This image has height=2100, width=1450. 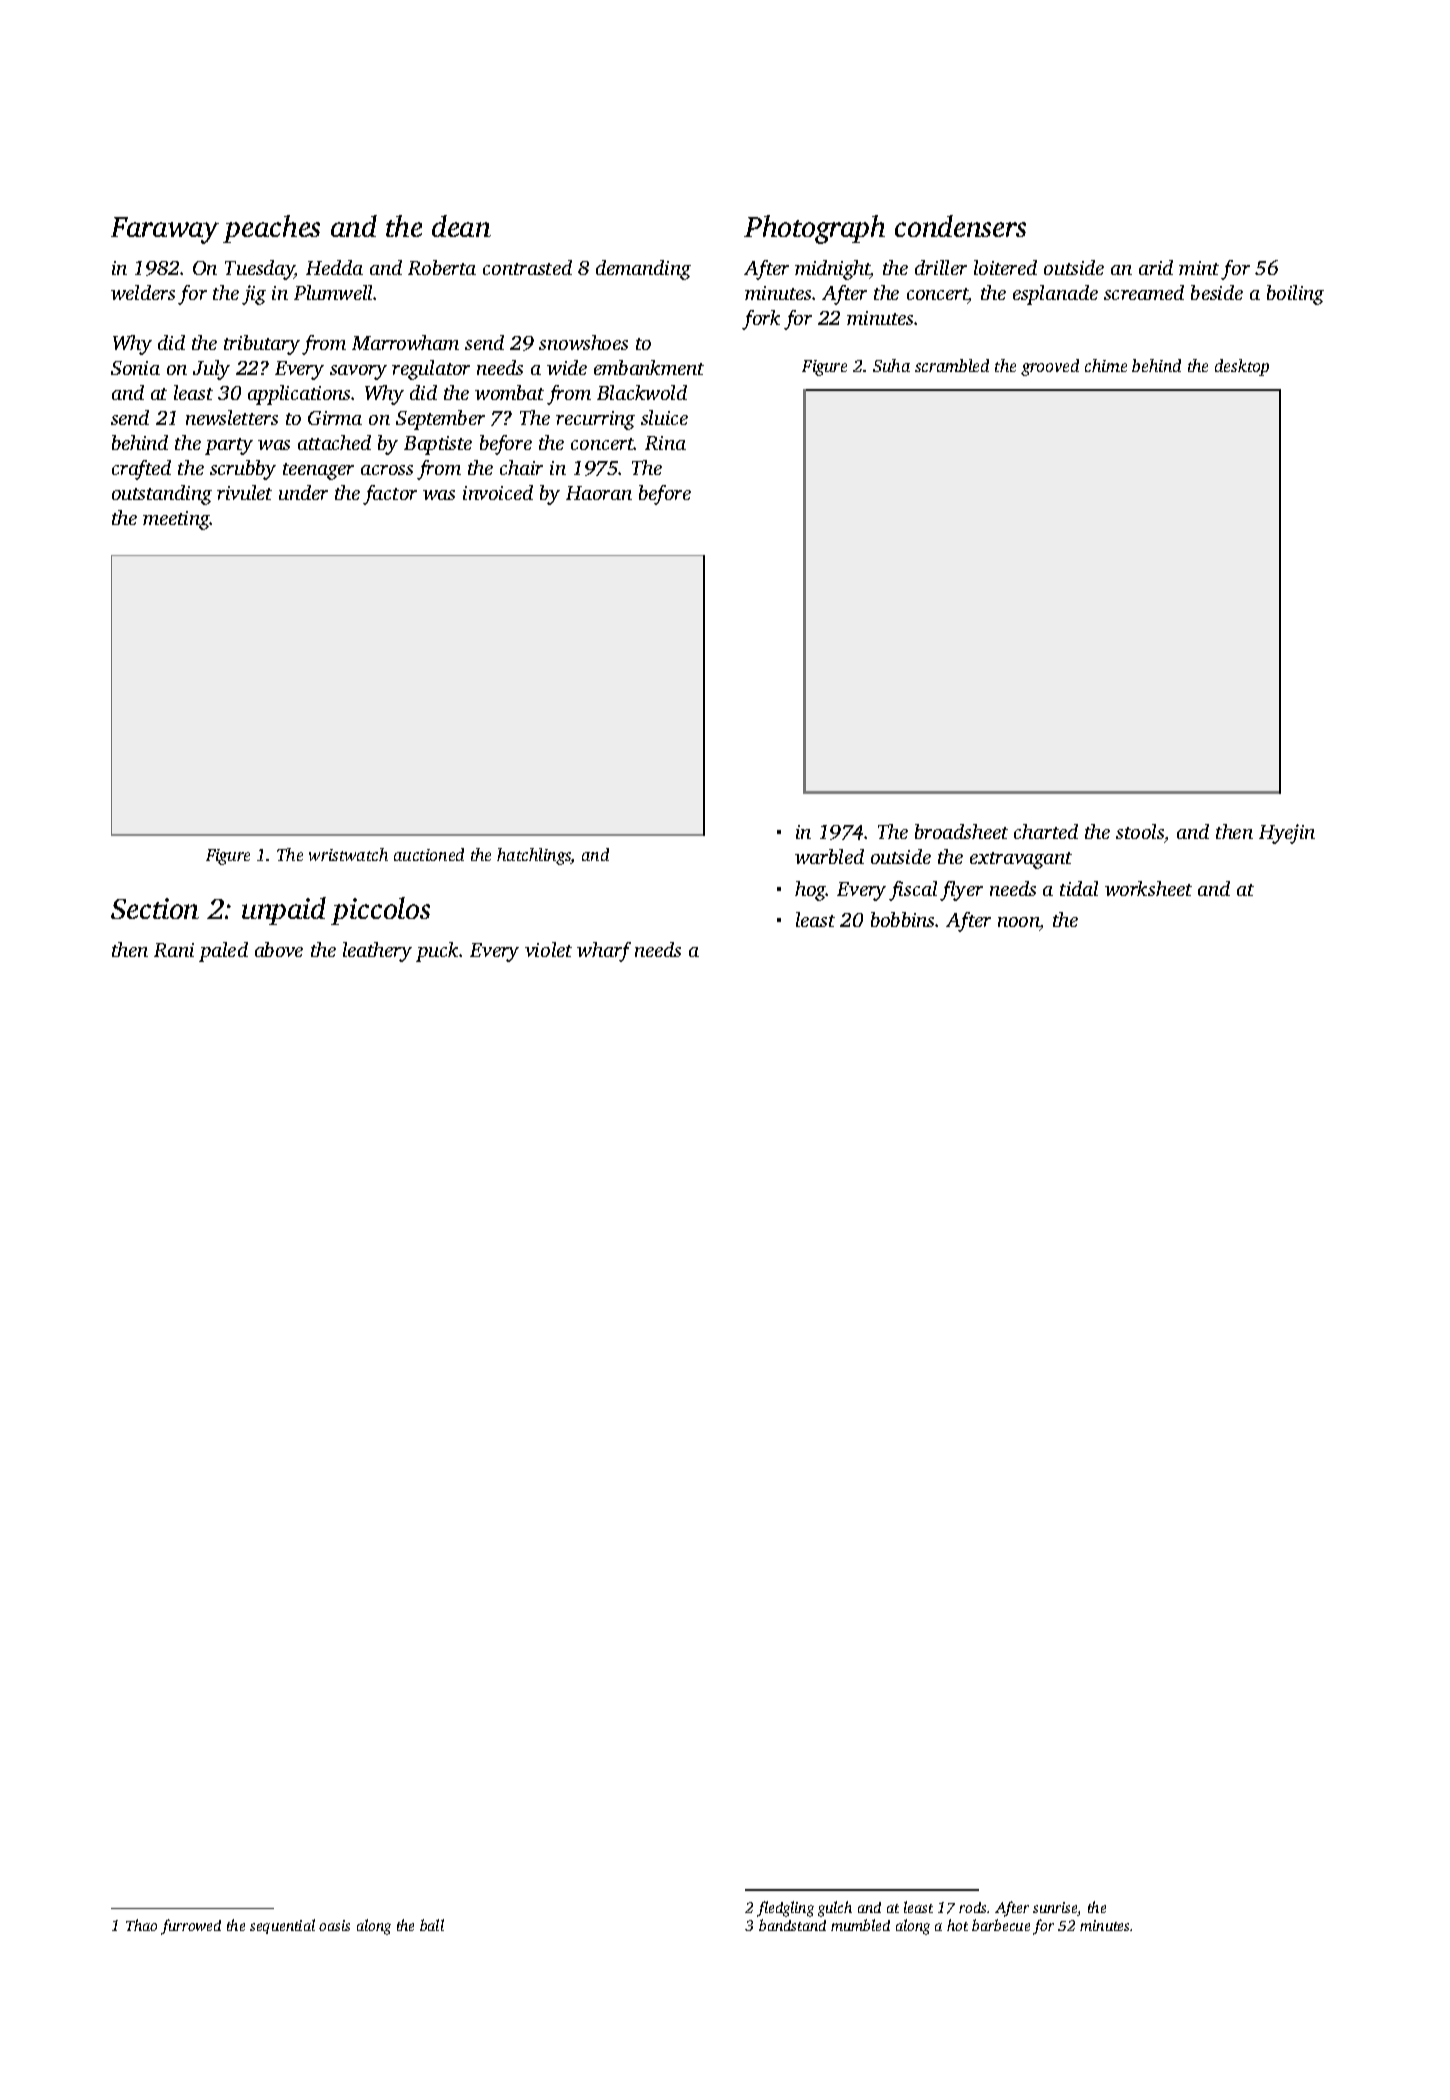 What do you see at coordinates (165, 230) in the image?
I see `Faraway` at bounding box center [165, 230].
